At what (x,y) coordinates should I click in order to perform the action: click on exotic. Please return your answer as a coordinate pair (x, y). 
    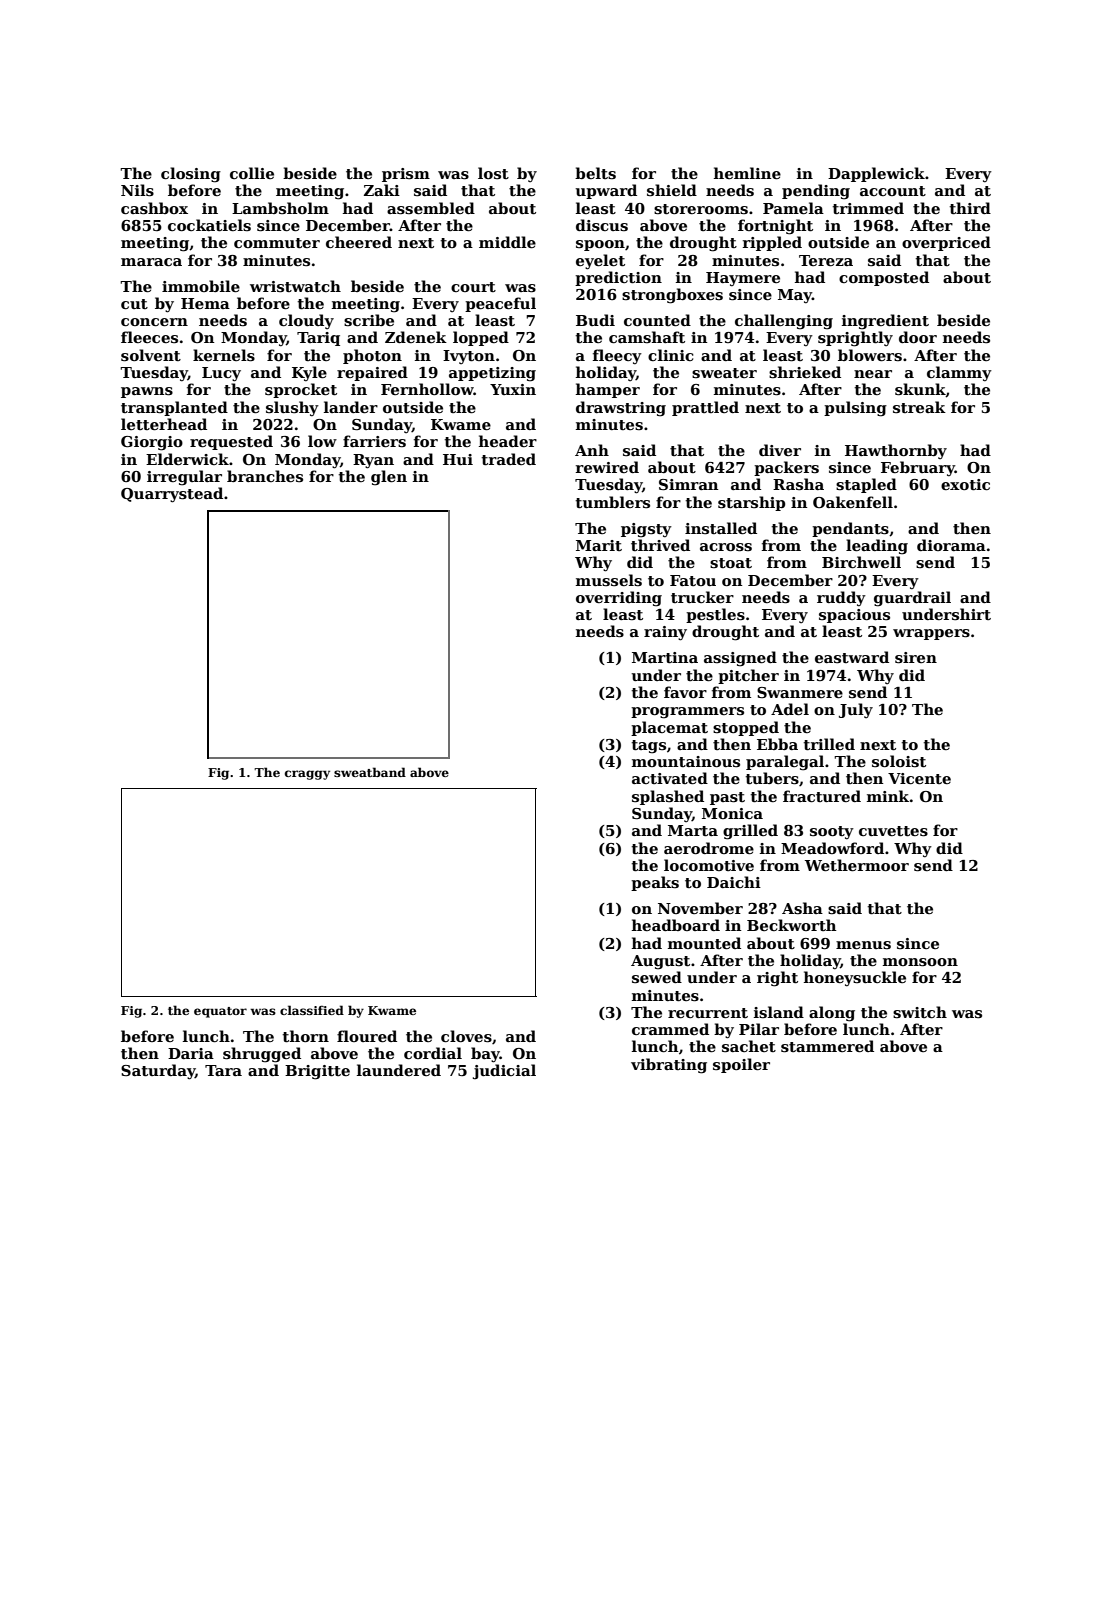
    Looking at the image, I should click on (965, 484).
